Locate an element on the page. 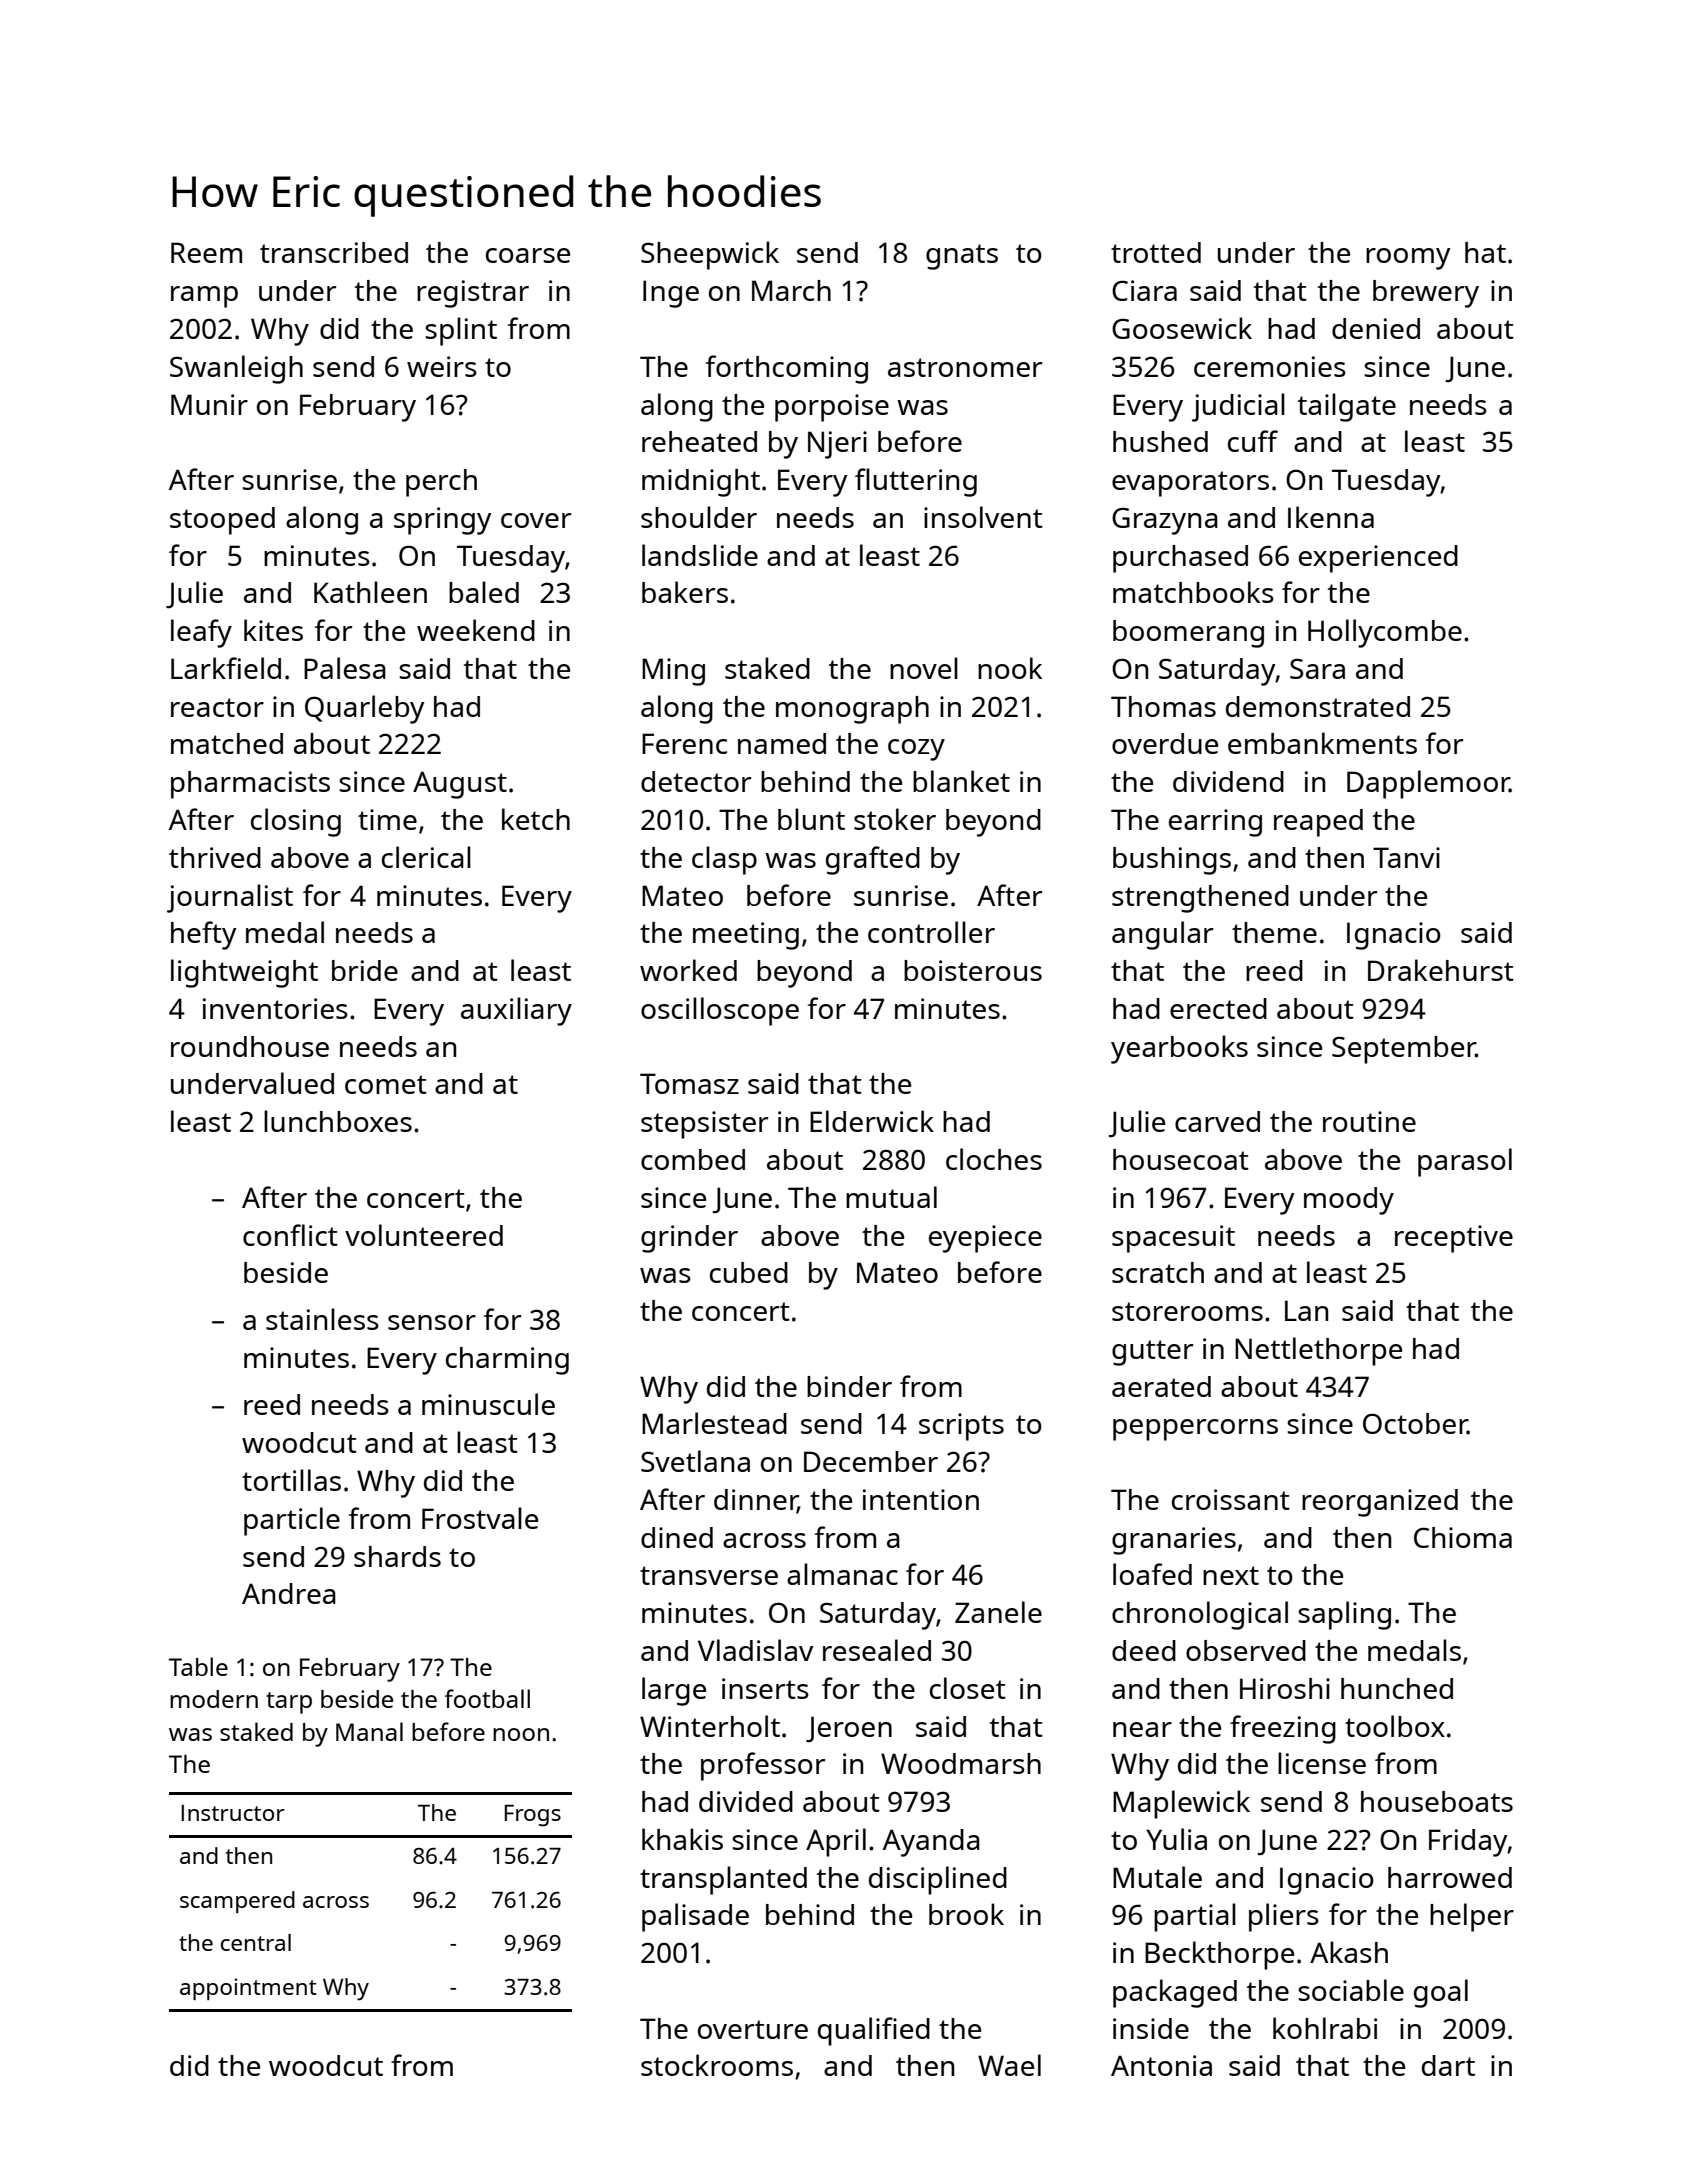  Reem is located at coordinates (206, 252).
